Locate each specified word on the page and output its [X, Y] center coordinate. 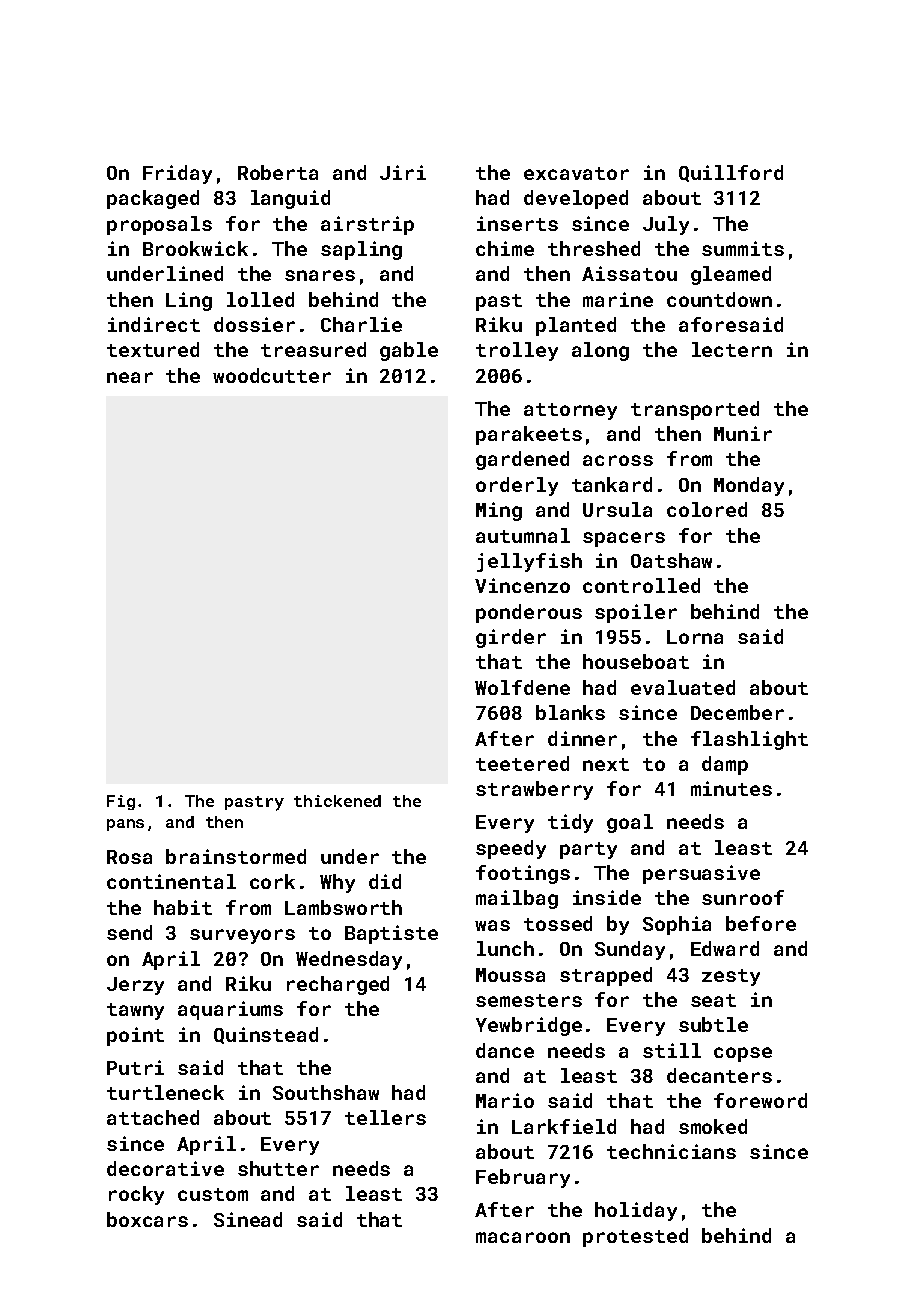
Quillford [731, 173]
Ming [499, 511]
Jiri [403, 172]
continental [171, 881]
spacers [624, 539]
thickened [337, 801]
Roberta [278, 172]
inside [607, 897]
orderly [517, 486]
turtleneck [165, 1092]
